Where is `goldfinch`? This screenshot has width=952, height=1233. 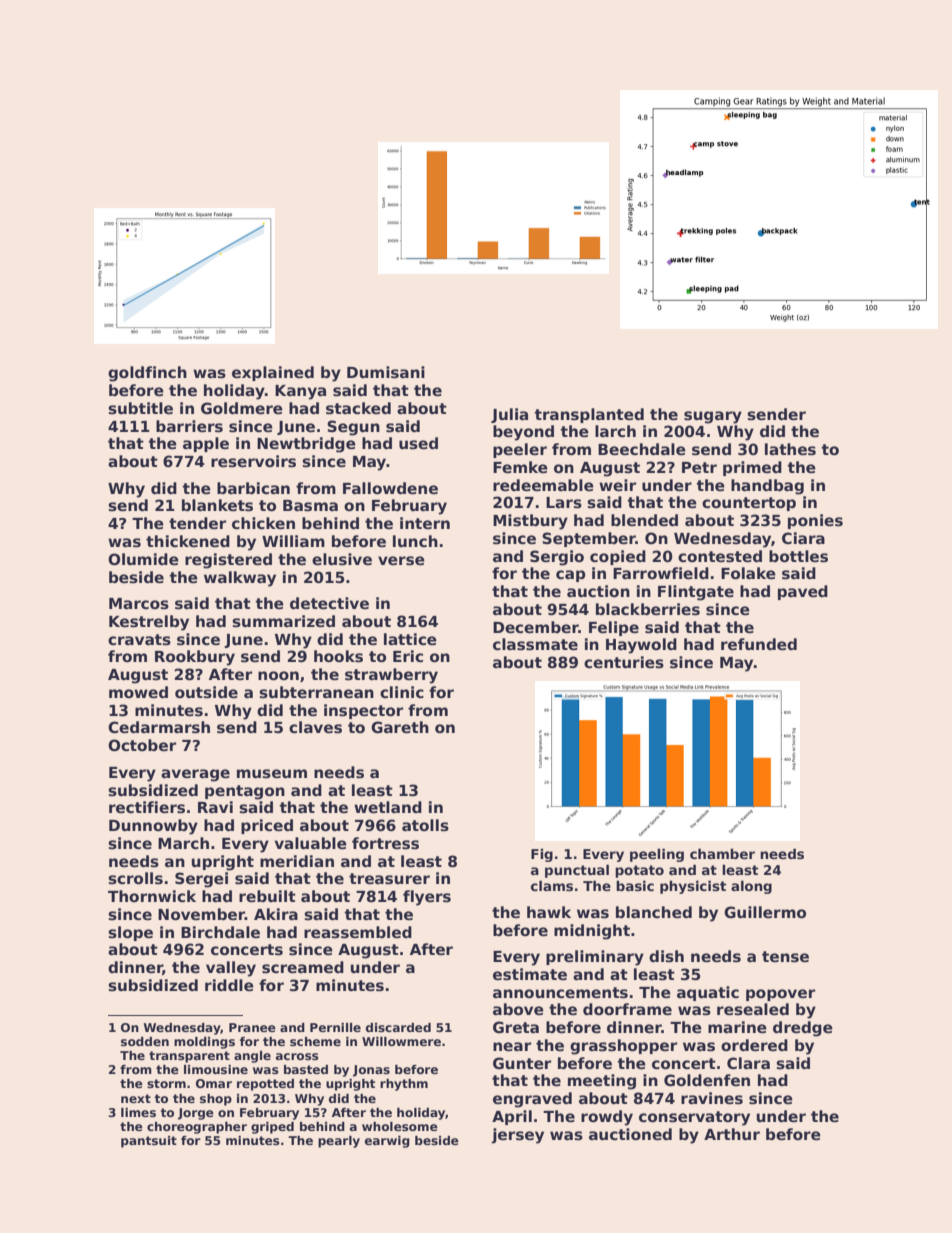 goldfinch is located at coordinates (147, 374).
